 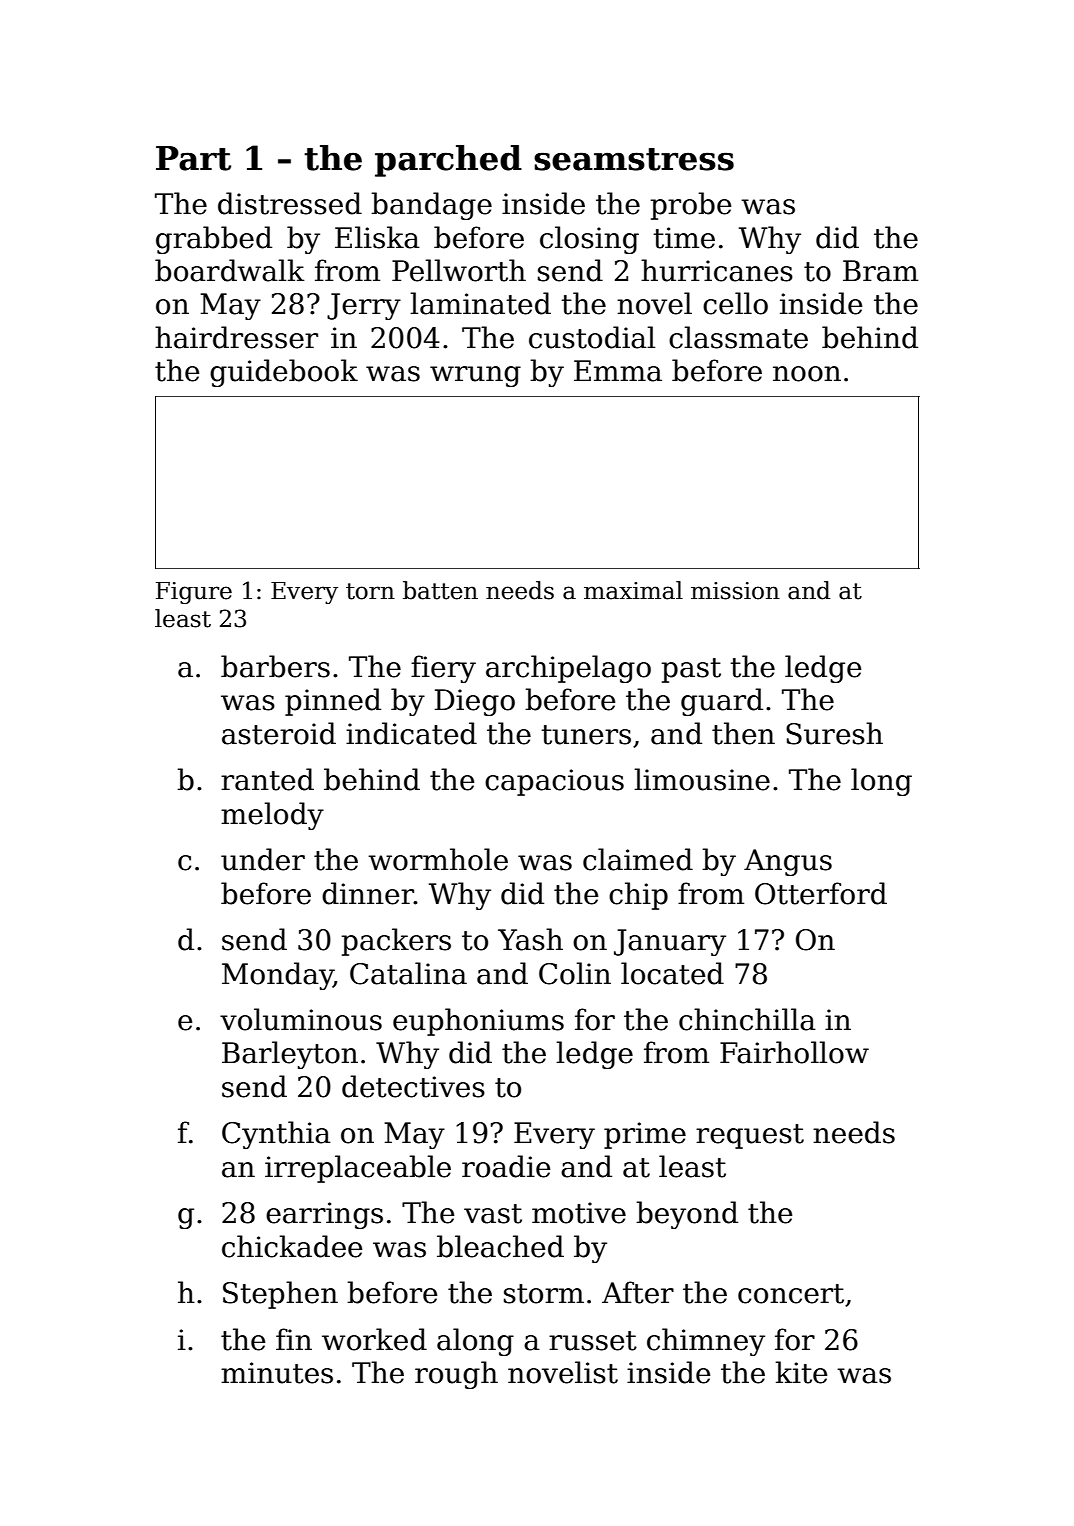 What do you see at coordinates (194, 593) in the document?
I see `Figure` at bounding box center [194, 593].
